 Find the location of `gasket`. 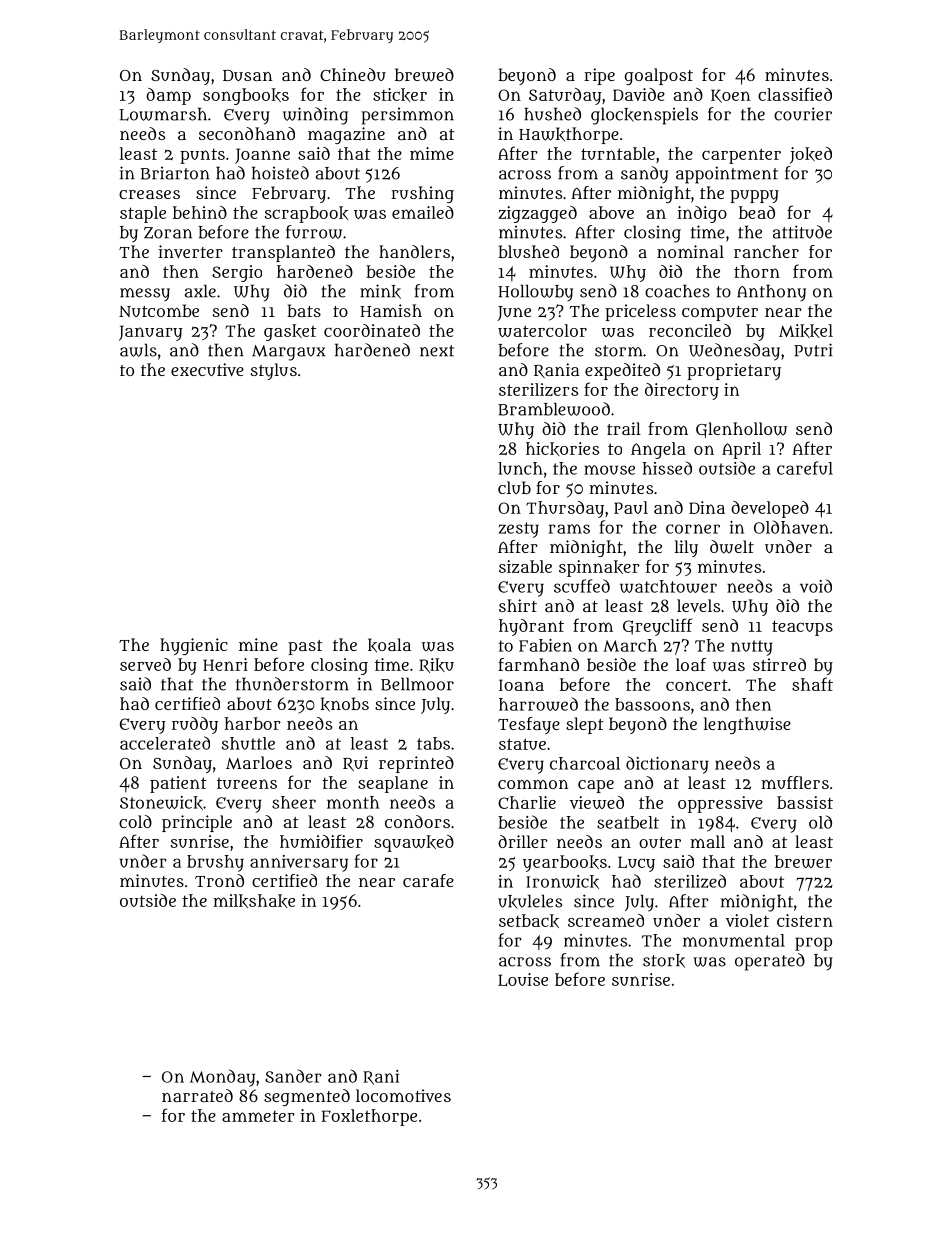

gasket is located at coordinates (290, 332).
